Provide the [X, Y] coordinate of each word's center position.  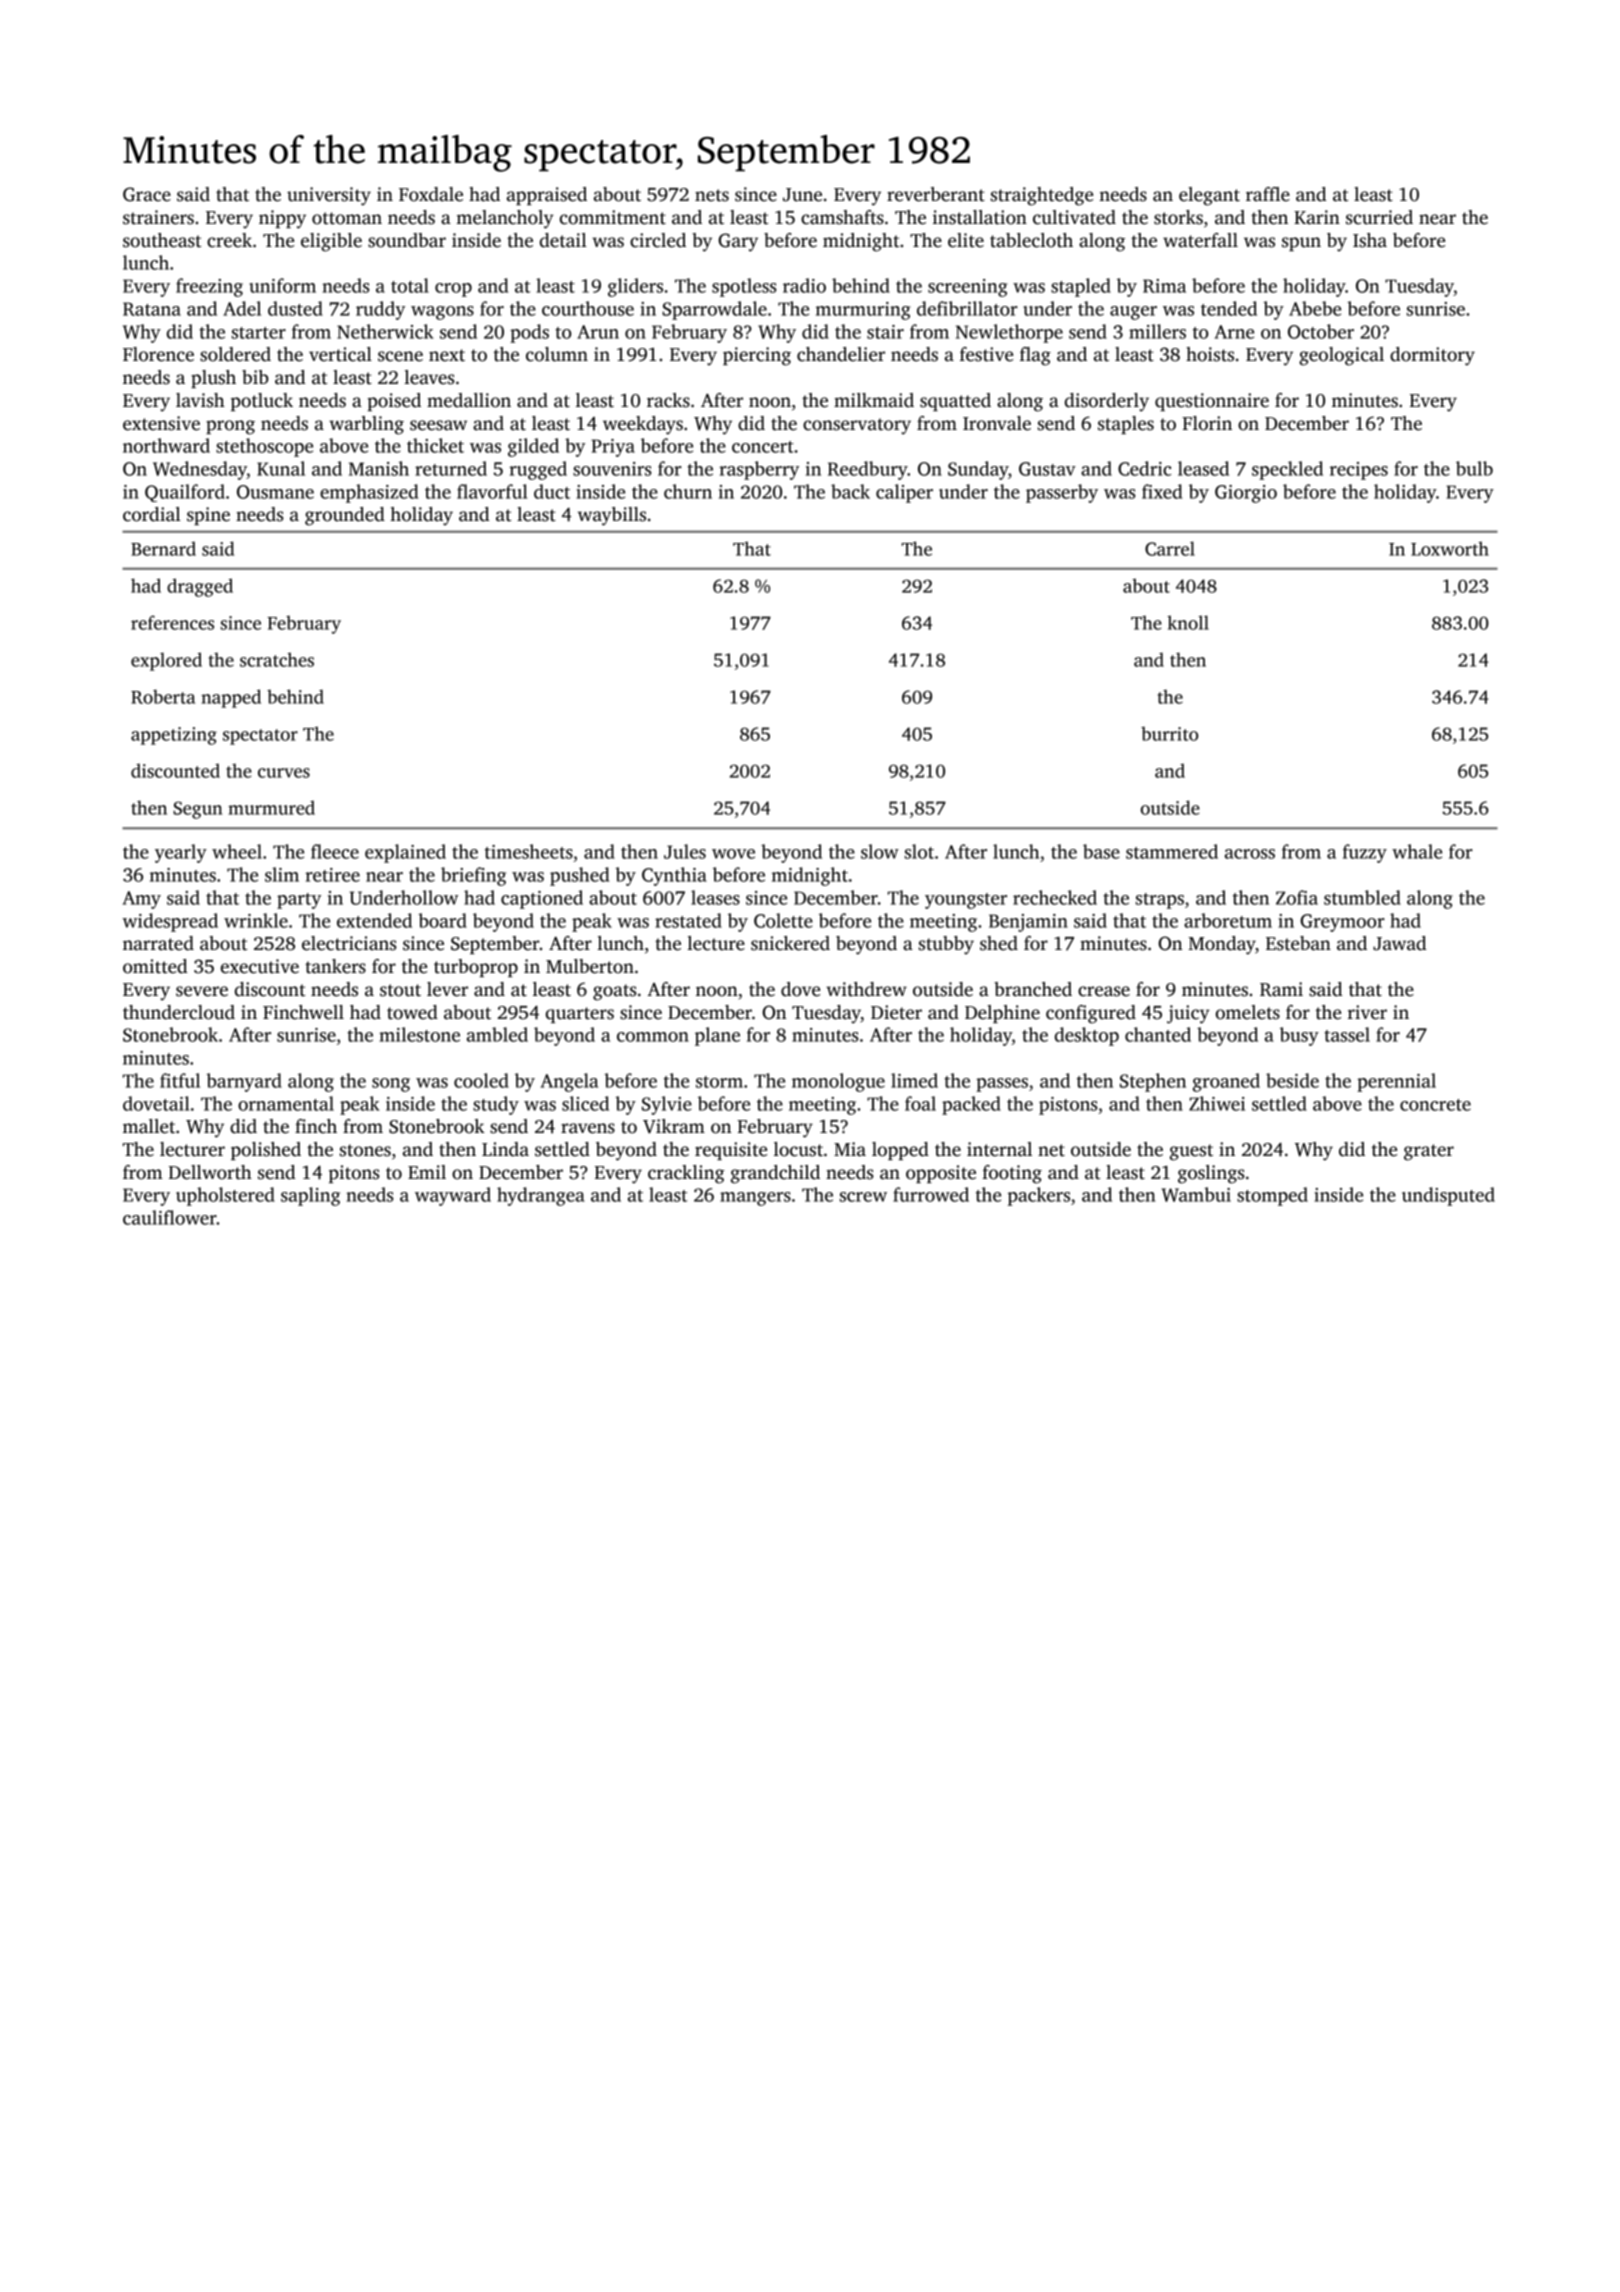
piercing [757, 356]
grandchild [775, 1174]
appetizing [174, 736]
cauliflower [170, 1217]
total [410, 285]
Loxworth [1450, 548]
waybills [612, 516]
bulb [1474, 468]
